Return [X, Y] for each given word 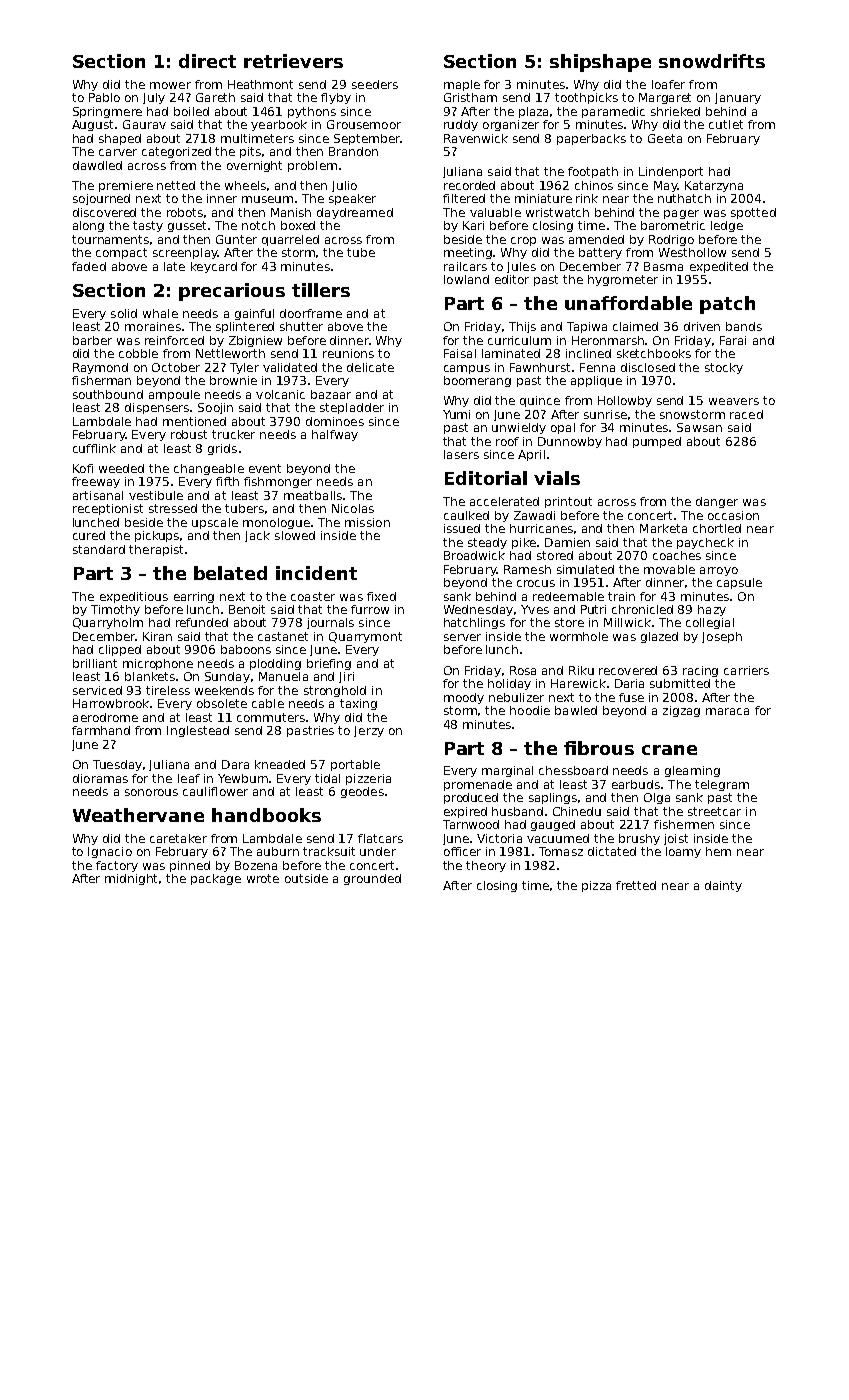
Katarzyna [714, 186]
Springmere [107, 112]
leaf [189, 778]
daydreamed [355, 213]
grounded [372, 879]
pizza [596, 886]
